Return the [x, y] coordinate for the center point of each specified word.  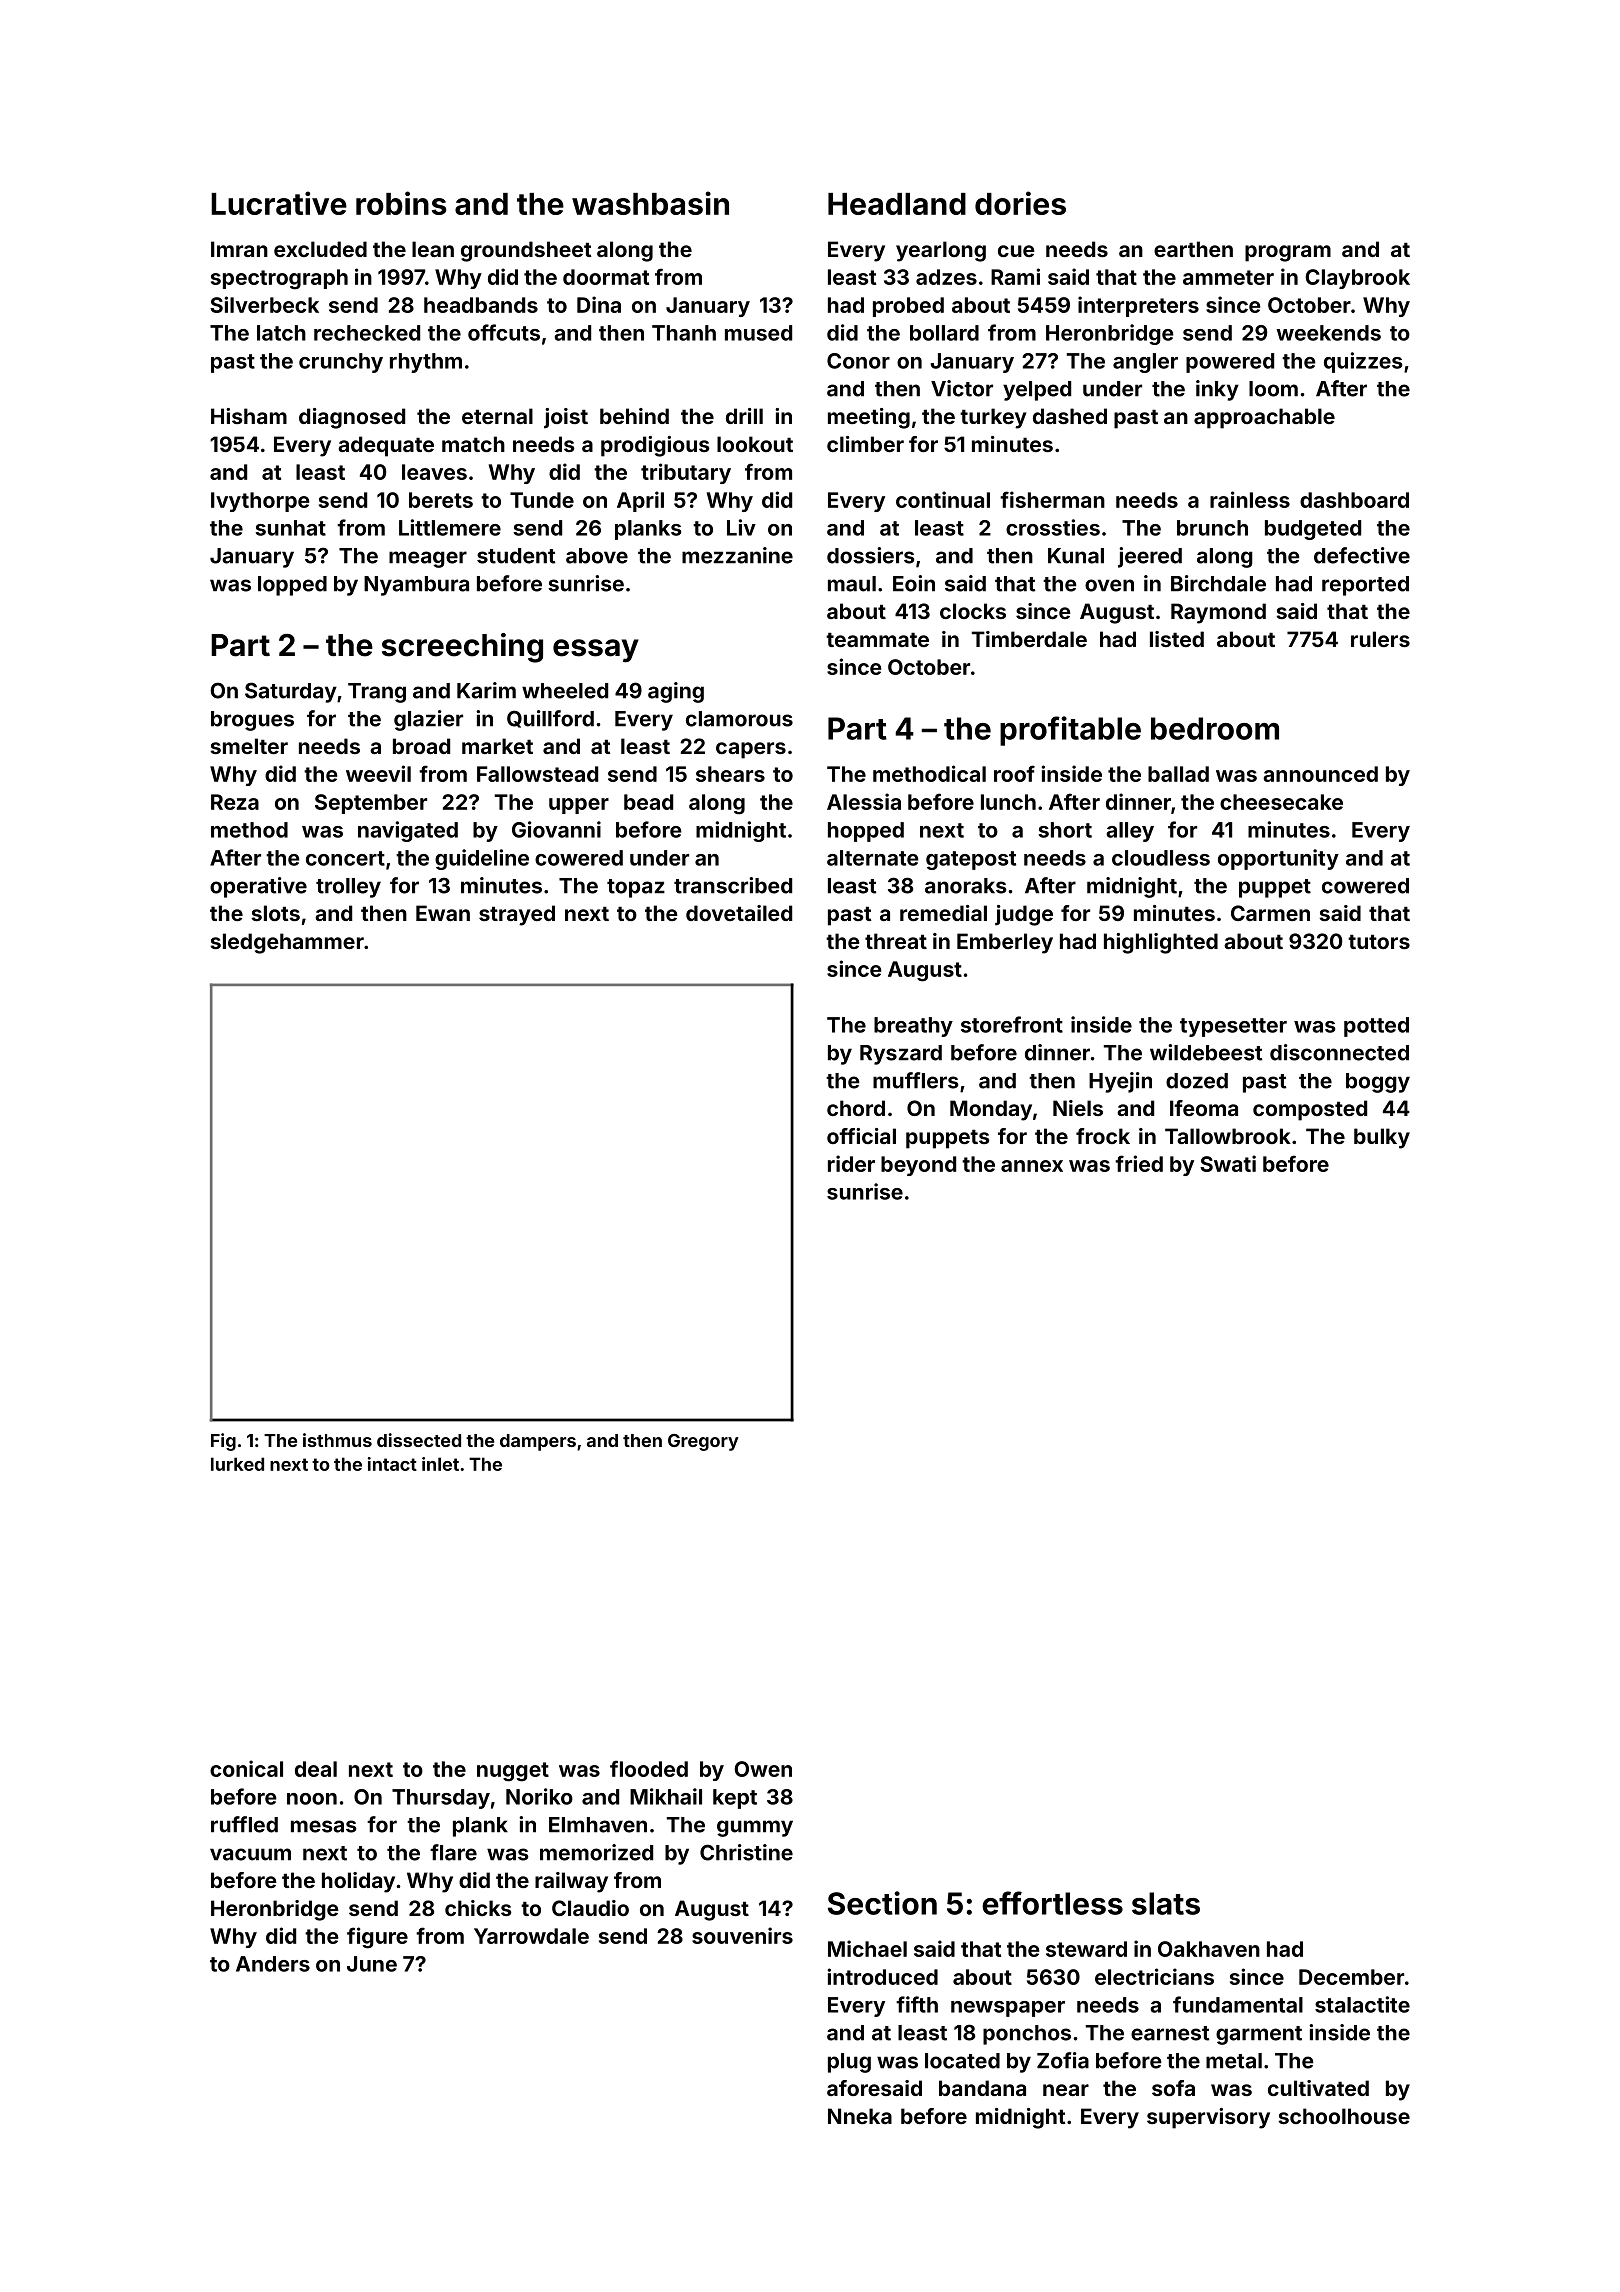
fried [1139, 1163]
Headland [897, 204]
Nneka [860, 2116]
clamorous [739, 719]
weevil [378, 773]
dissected [419, 1440]
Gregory [703, 1442]
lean [433, 249]
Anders [273, 1964]
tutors [1379, 941]
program [1288, 253]
